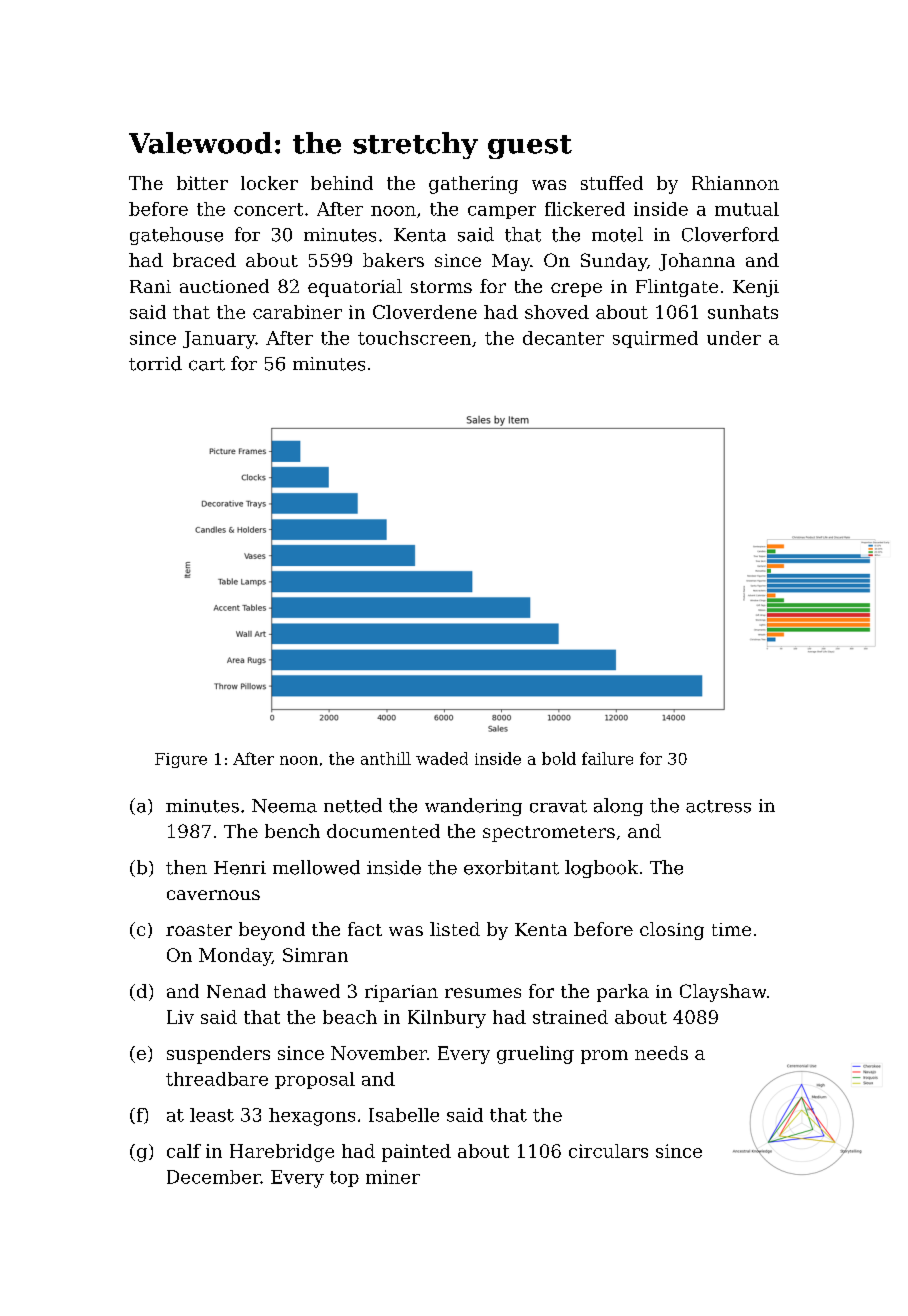 The width and height of the screenshot is (908, 1316). I want to click on squirmed, so click(655, 339).
